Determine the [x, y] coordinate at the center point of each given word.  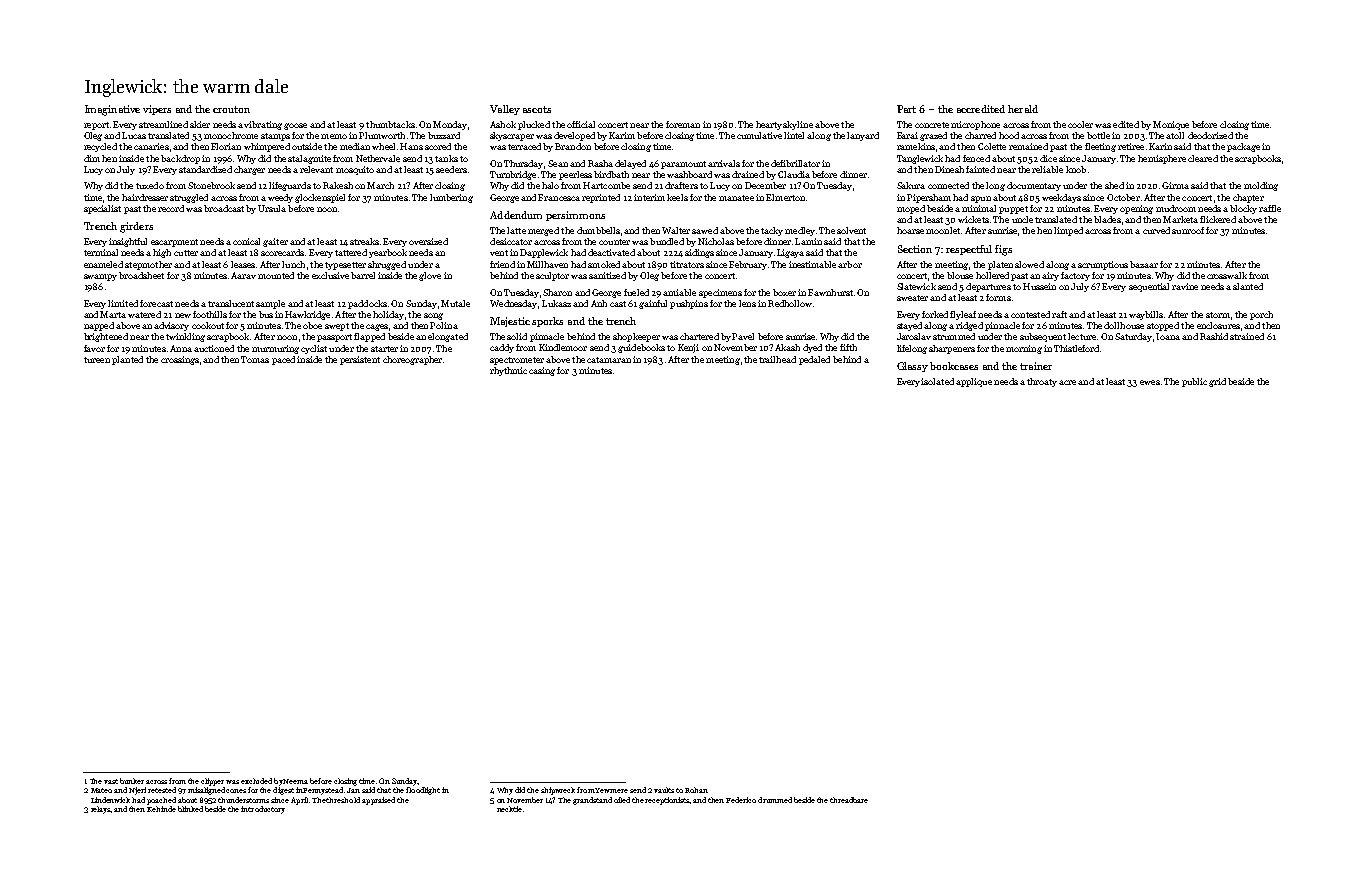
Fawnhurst [830, 292]
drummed [775, 800]
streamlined [163, 124]
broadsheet [141, 275]
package [1243, 147]
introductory [263, 810]
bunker [132, 781]
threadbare [849, 800]
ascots [537, 109]
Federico [741, 800]
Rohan [696, 790]
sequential [1149, 287]
